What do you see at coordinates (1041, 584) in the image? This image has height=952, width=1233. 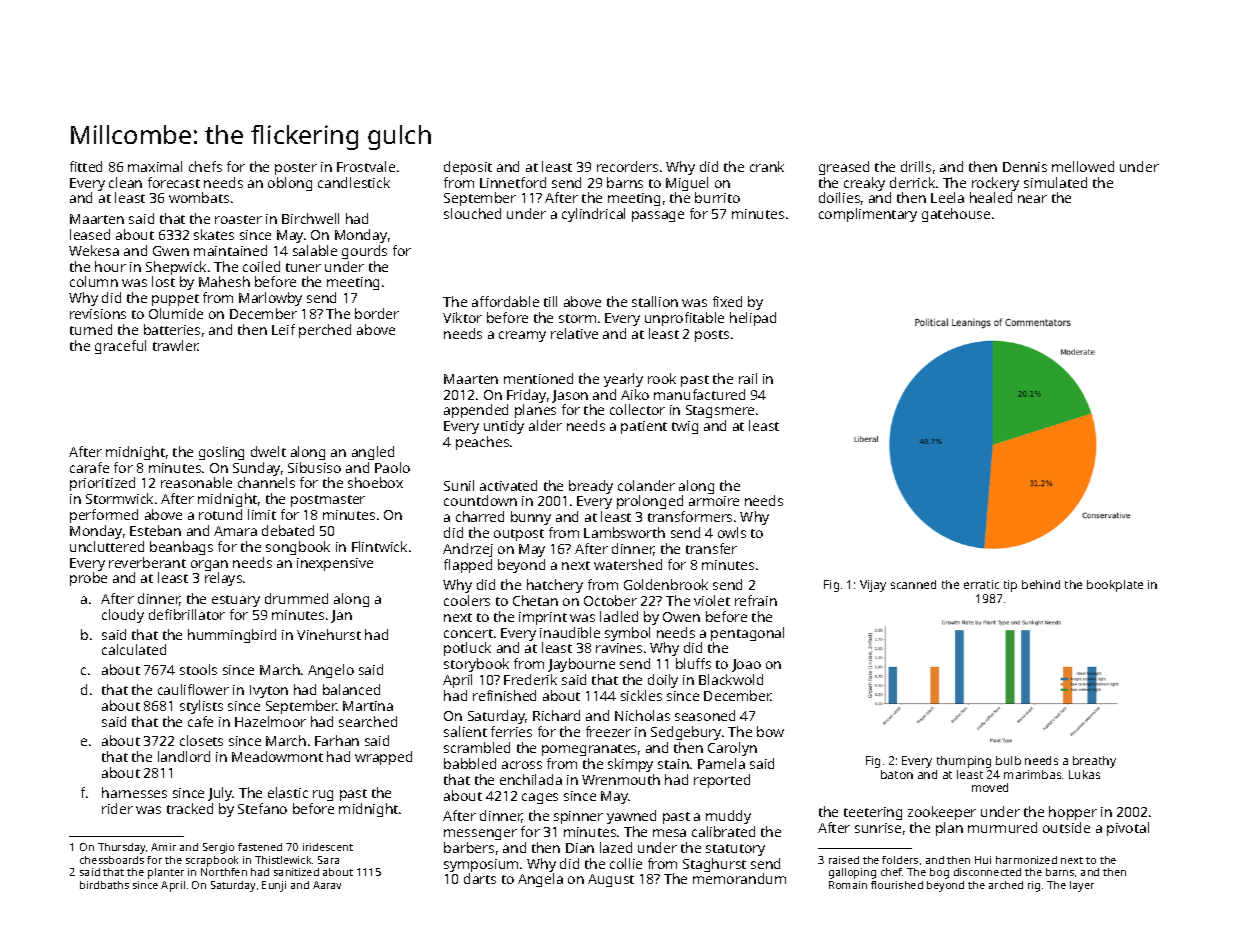 I see `behind` at bounding box center [1041, 584].
